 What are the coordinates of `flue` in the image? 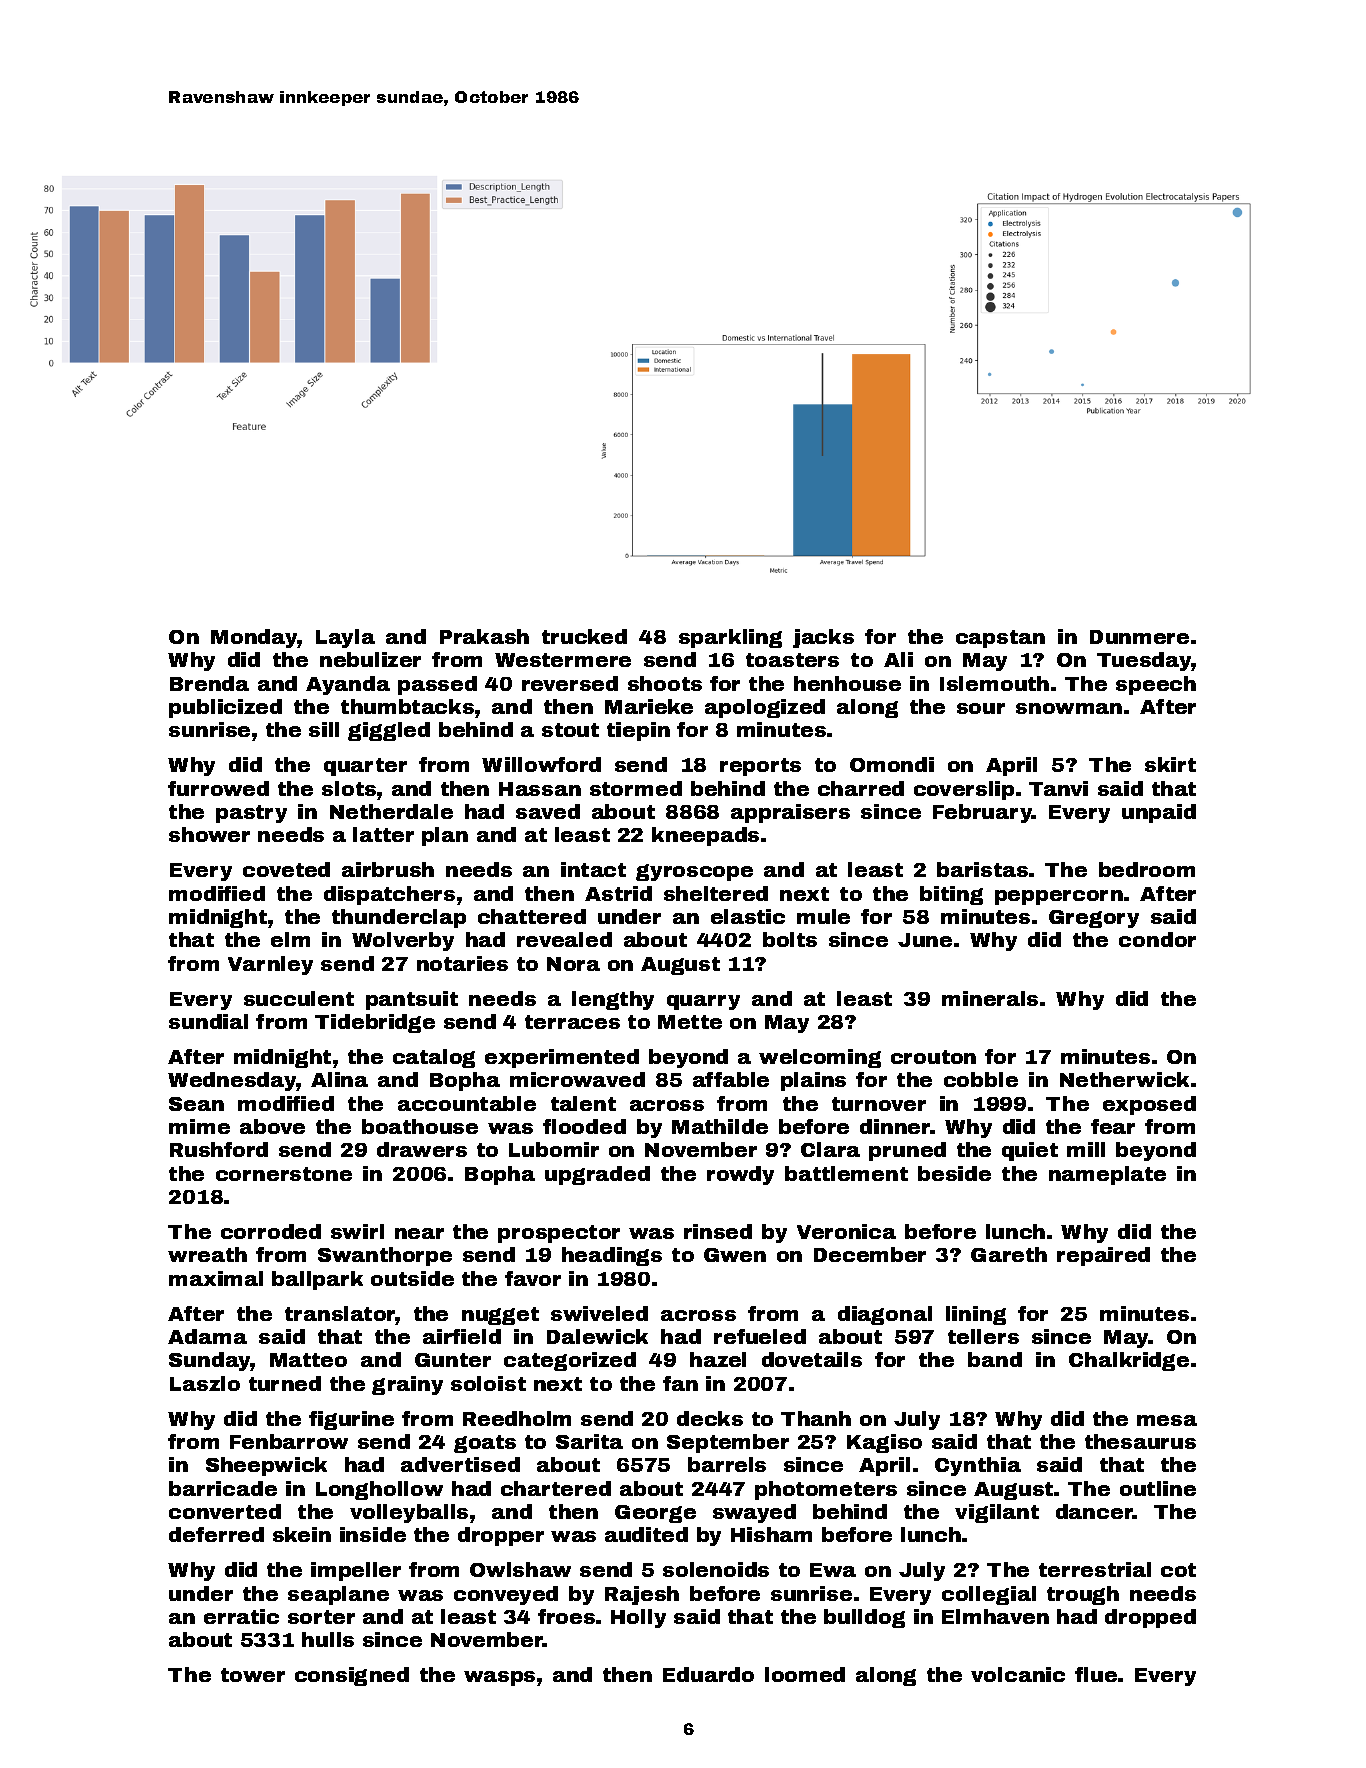 It's located at (1096, 1674).
